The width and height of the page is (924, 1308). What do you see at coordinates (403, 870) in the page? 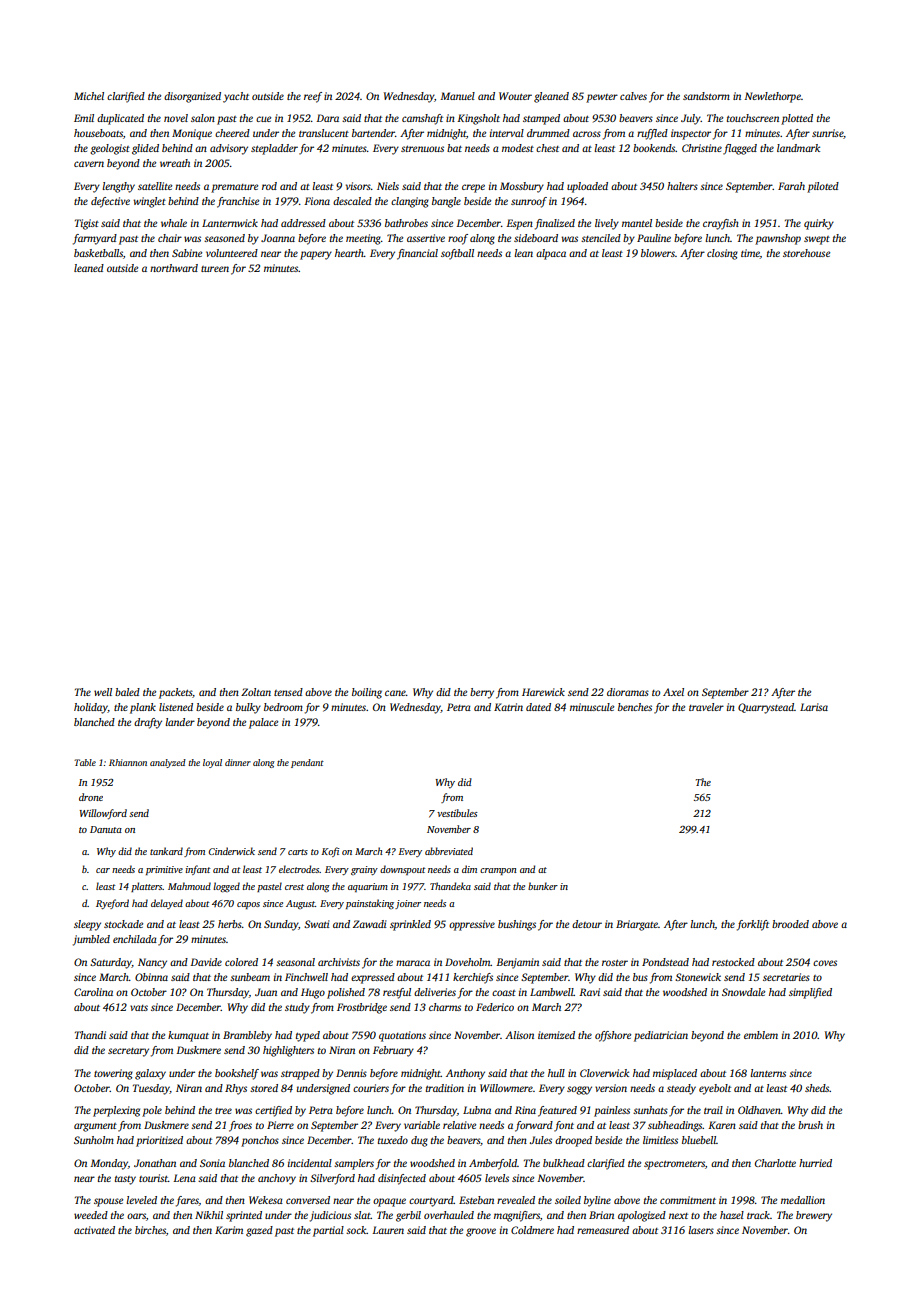
I see `downspout` at bounding box center [403, 870].
